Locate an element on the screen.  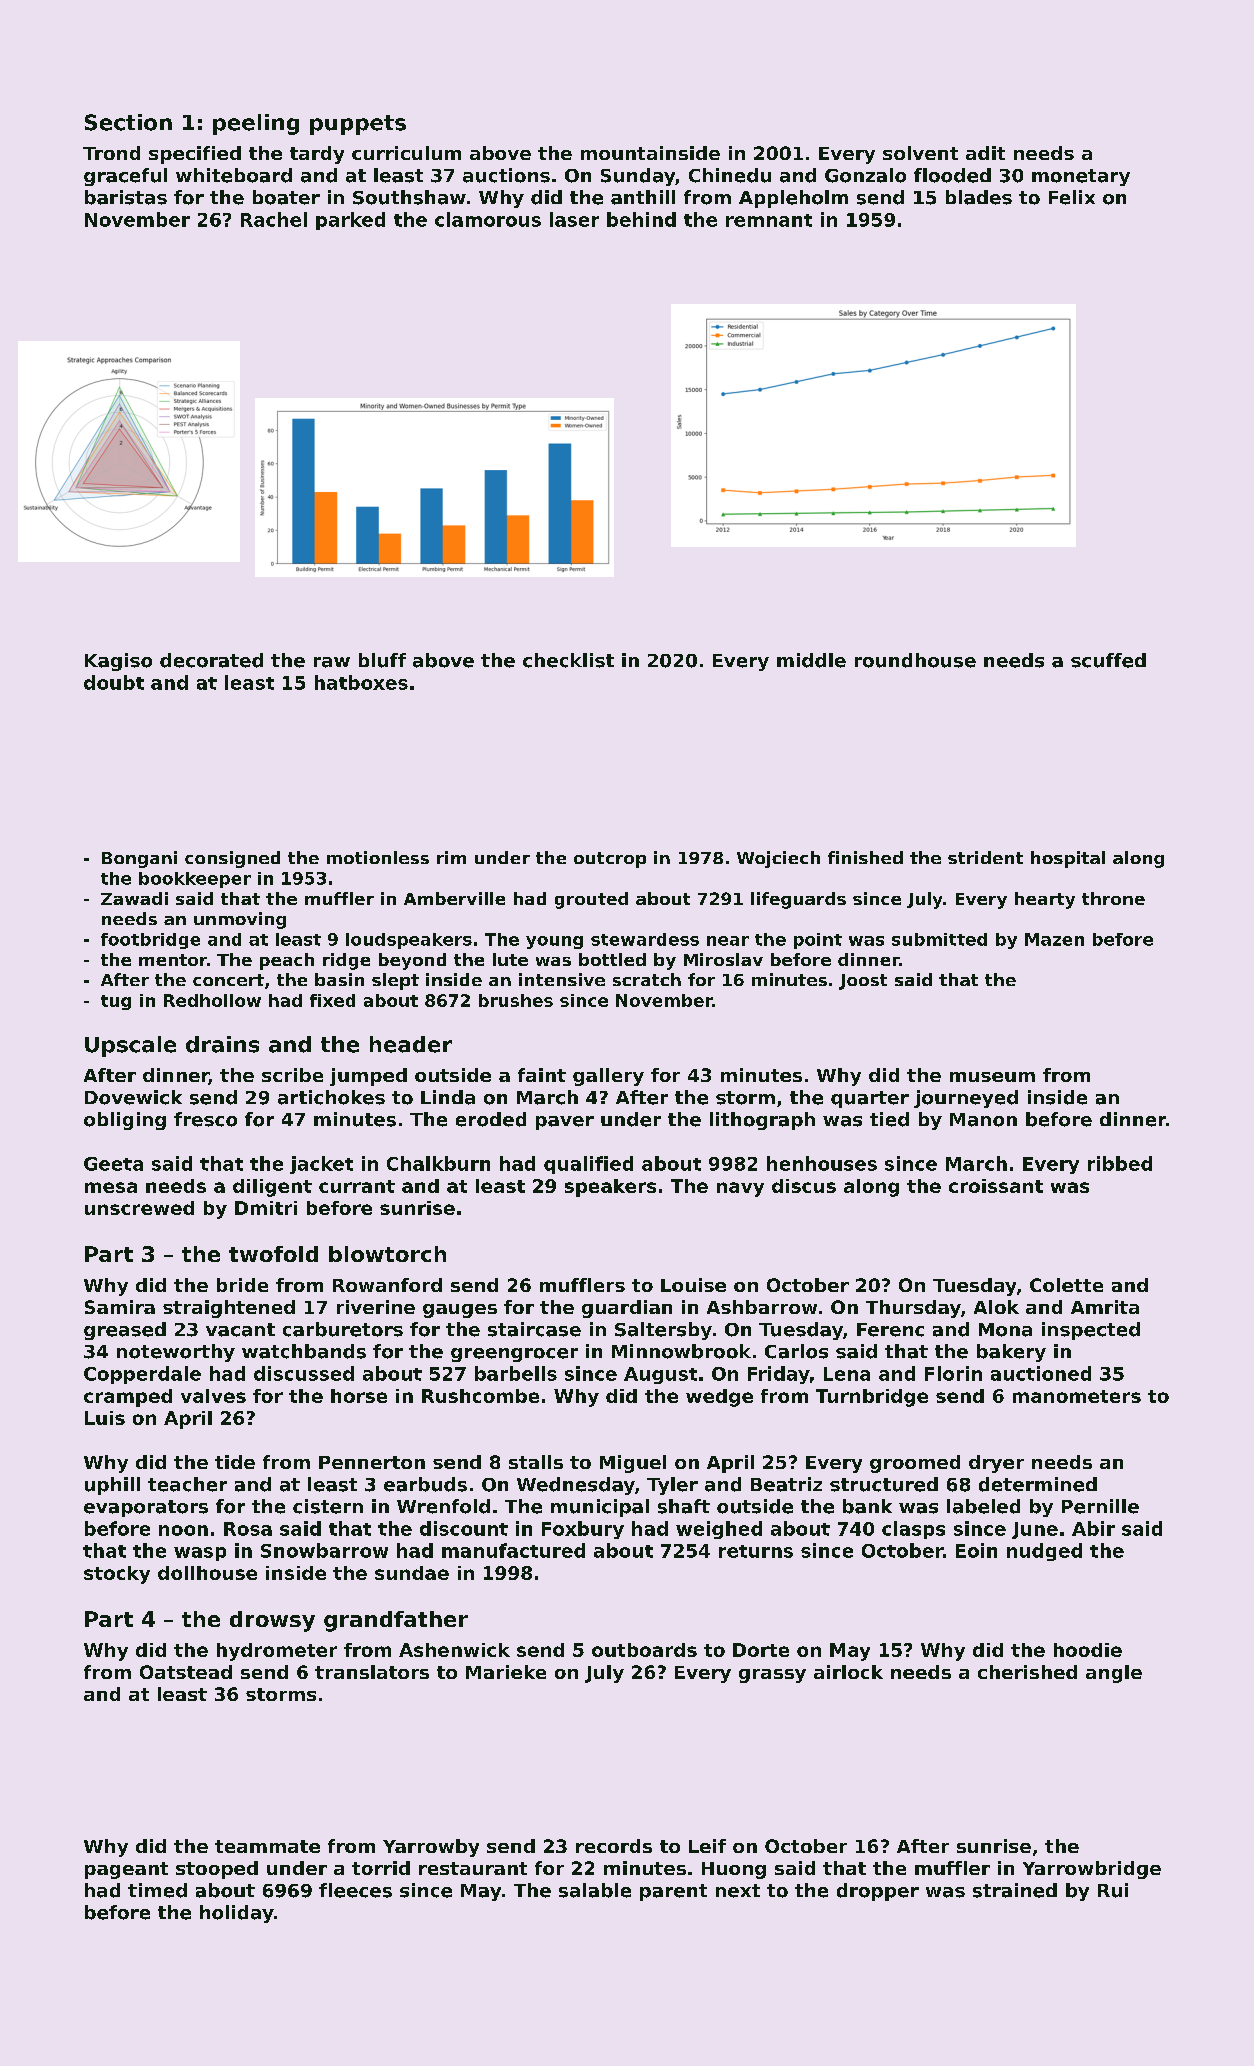
Marieke is located at coordinates (506, 1672).
